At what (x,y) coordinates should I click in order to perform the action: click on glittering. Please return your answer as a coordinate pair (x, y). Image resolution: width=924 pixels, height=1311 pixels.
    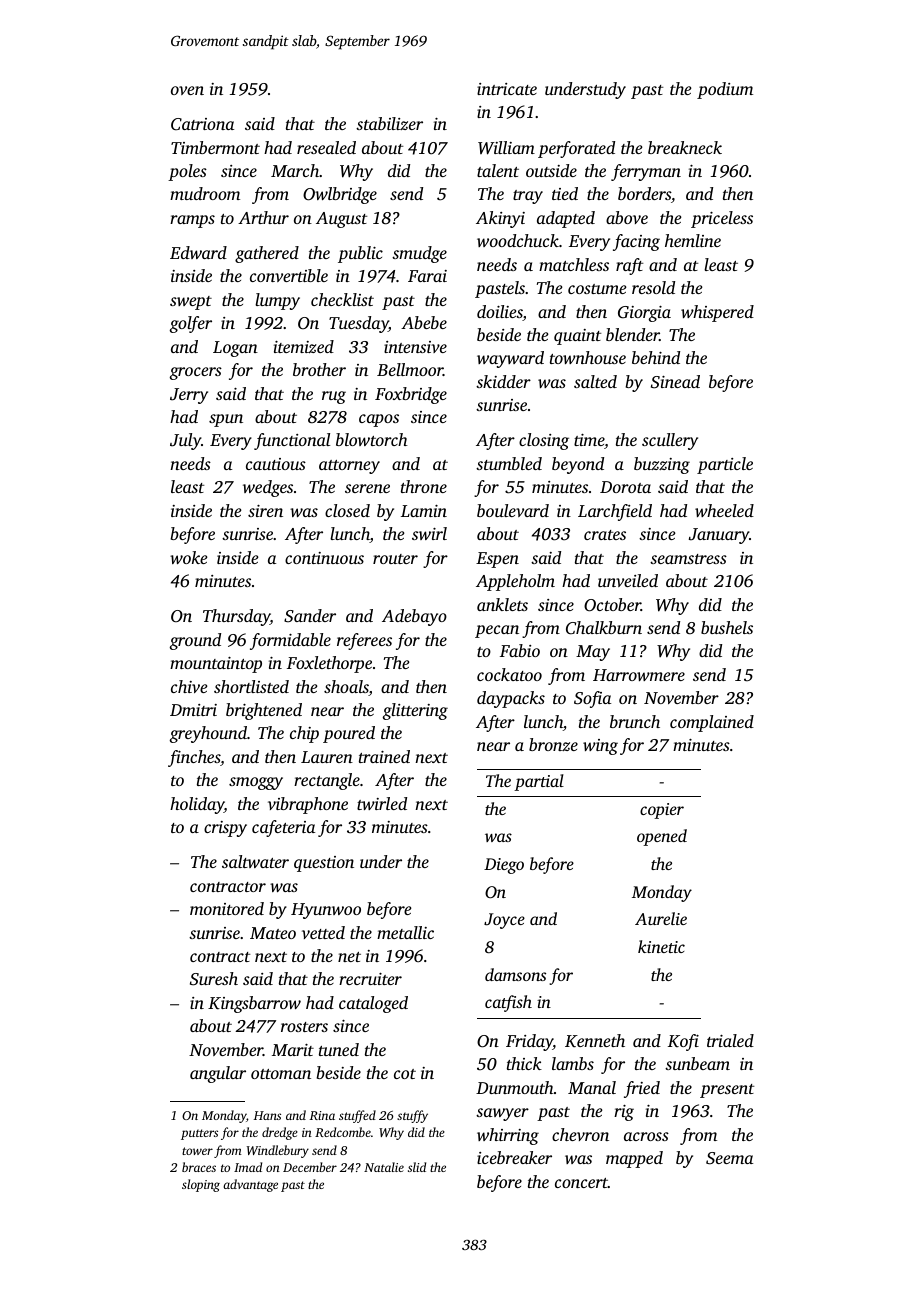
    Looking at the image, I should click on (415, 711).
